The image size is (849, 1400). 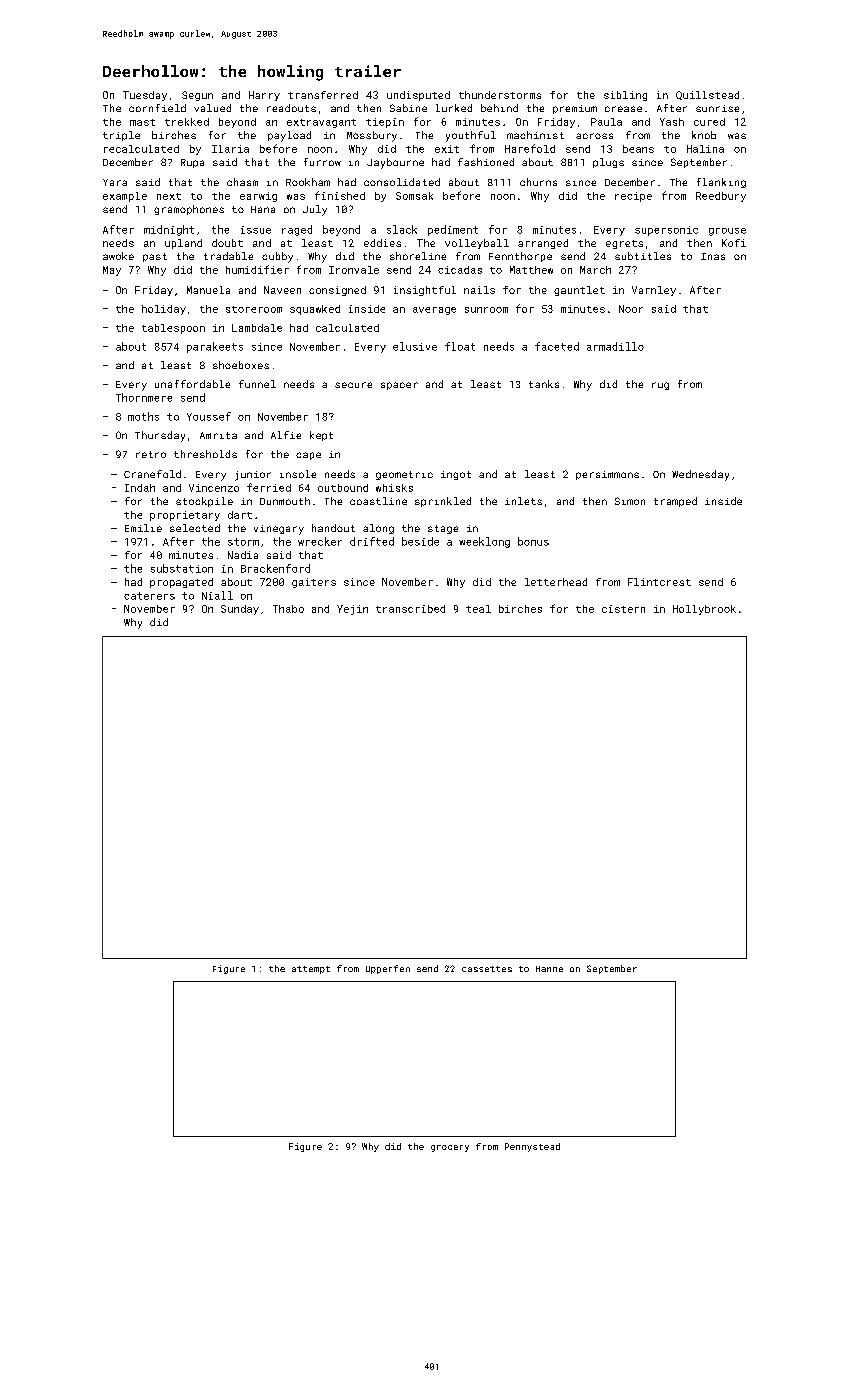 I want to click on Yara, so click(x=115, y=182).
